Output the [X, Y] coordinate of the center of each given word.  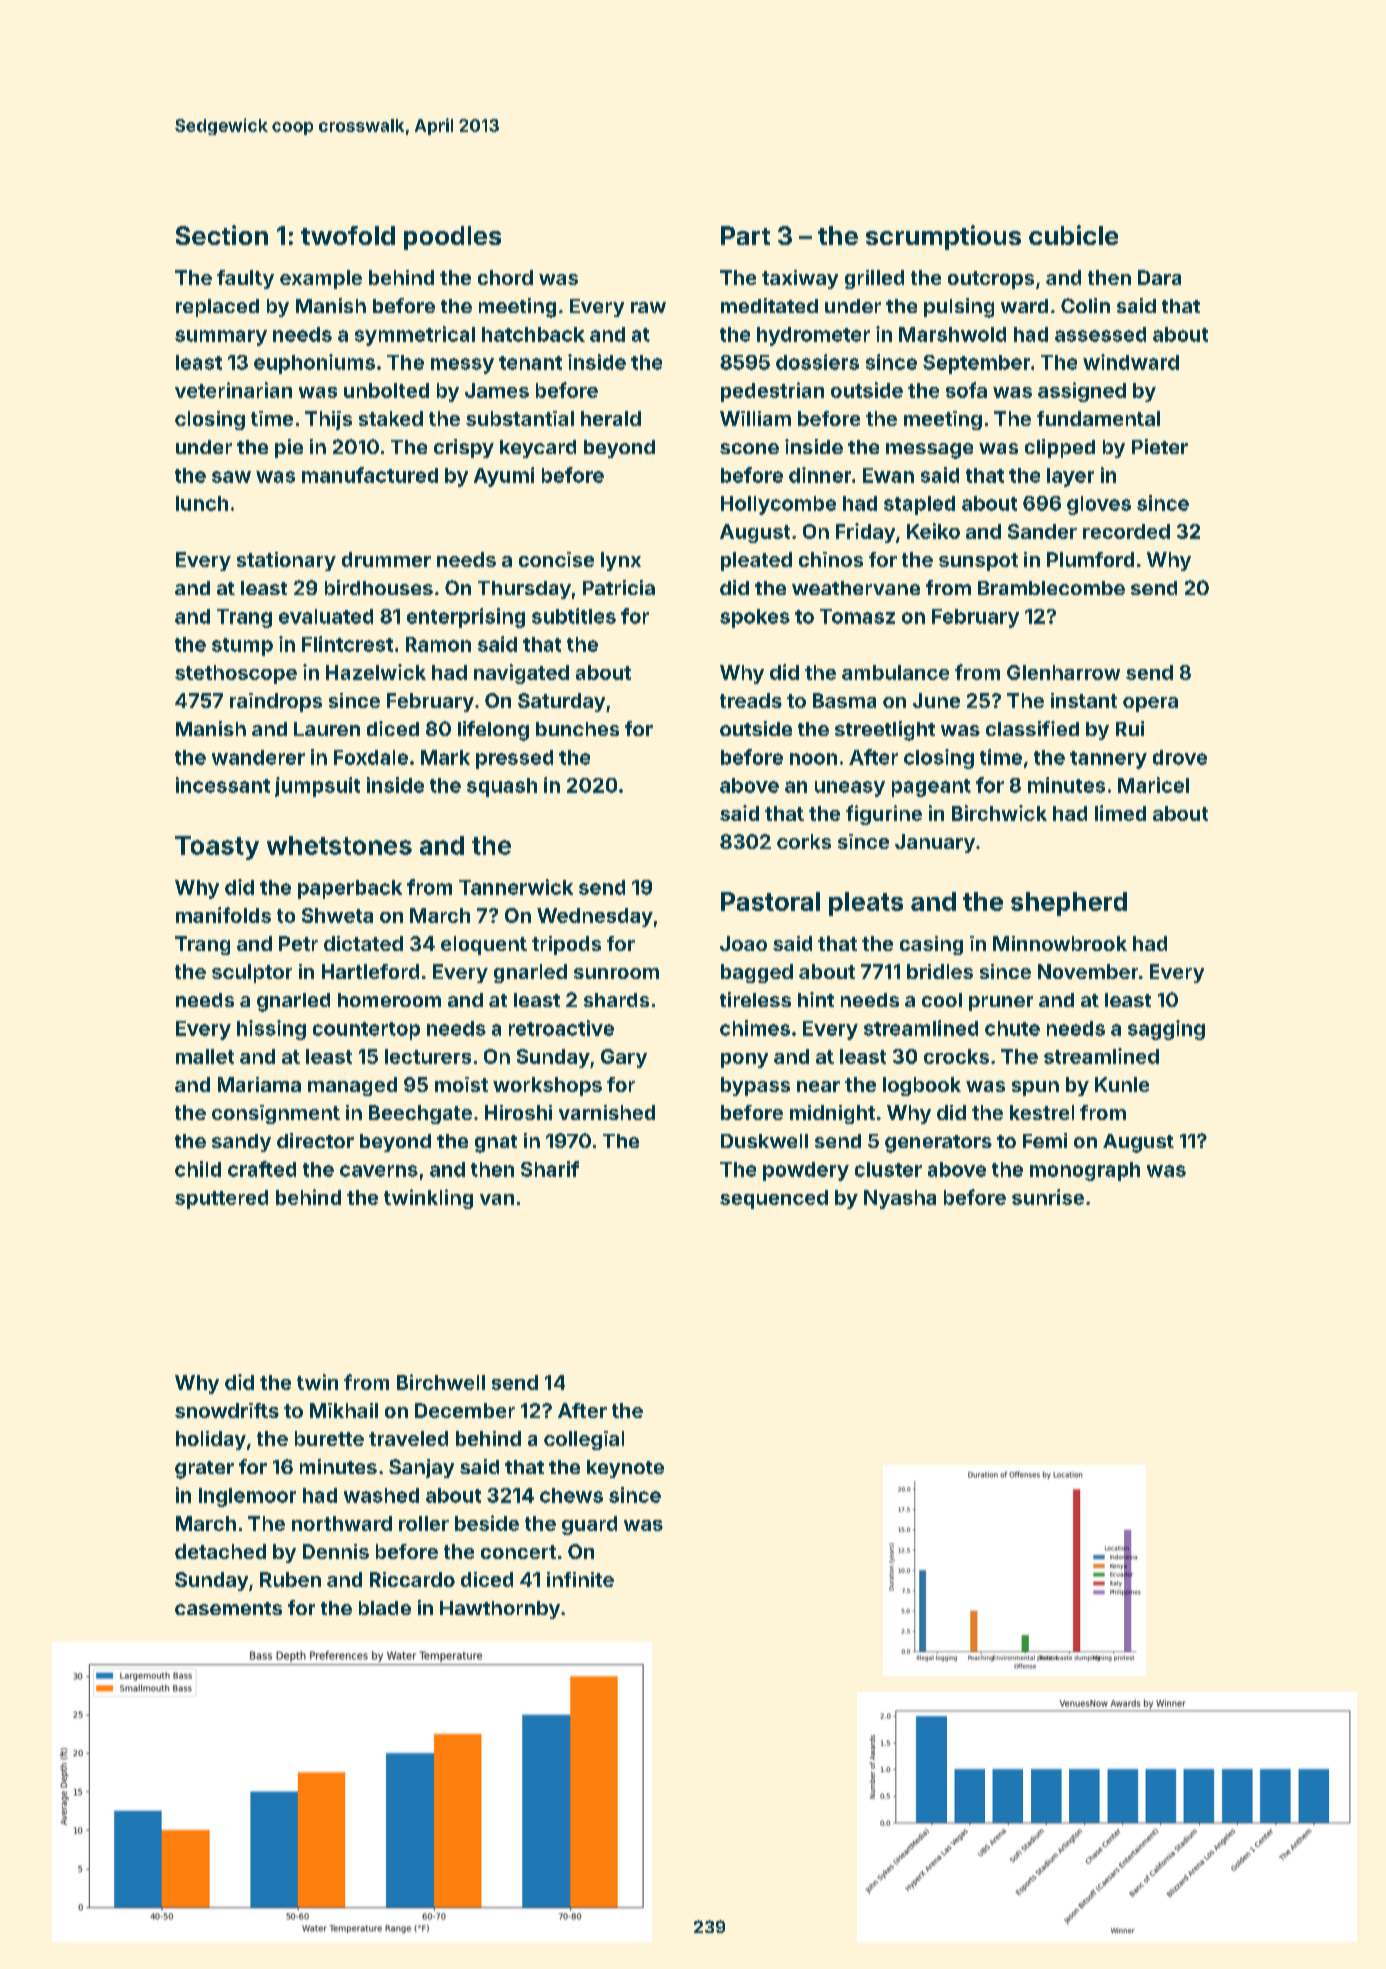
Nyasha [900, 1199]
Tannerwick [516, 887]
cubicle [1073, 235]
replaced [217, 308]
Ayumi [504, 477]
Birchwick [999, 813]
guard [589, 1525]
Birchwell [441, 1382]
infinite [580, 1579]
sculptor [252, 973]
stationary [286, 561]
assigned [1082, 392]
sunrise [1048, 1197]
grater [204, 1470]
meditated [769, 305]
